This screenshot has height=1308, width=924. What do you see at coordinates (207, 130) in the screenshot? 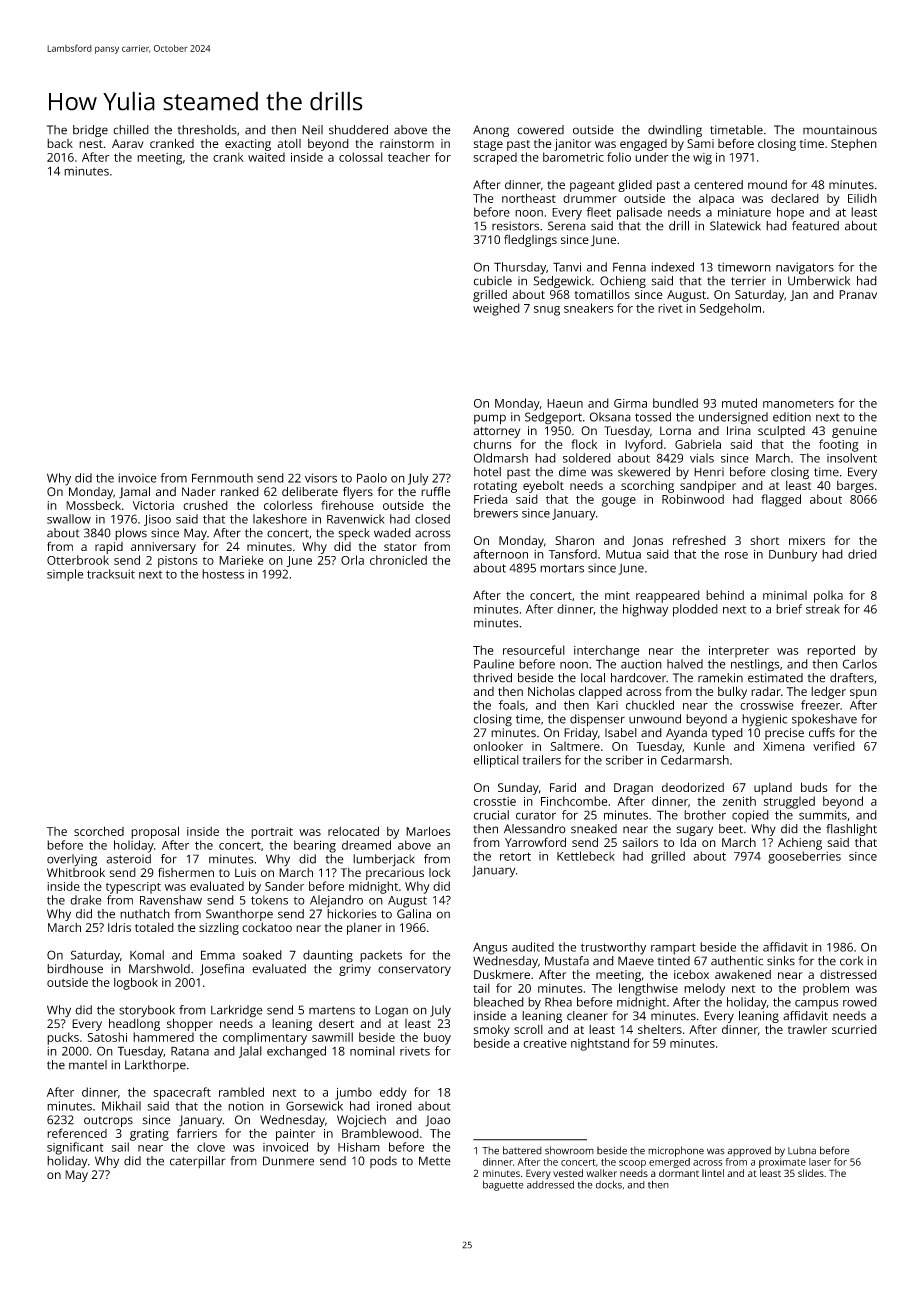
I see `thresholds` at bounding box center [207, 130].
